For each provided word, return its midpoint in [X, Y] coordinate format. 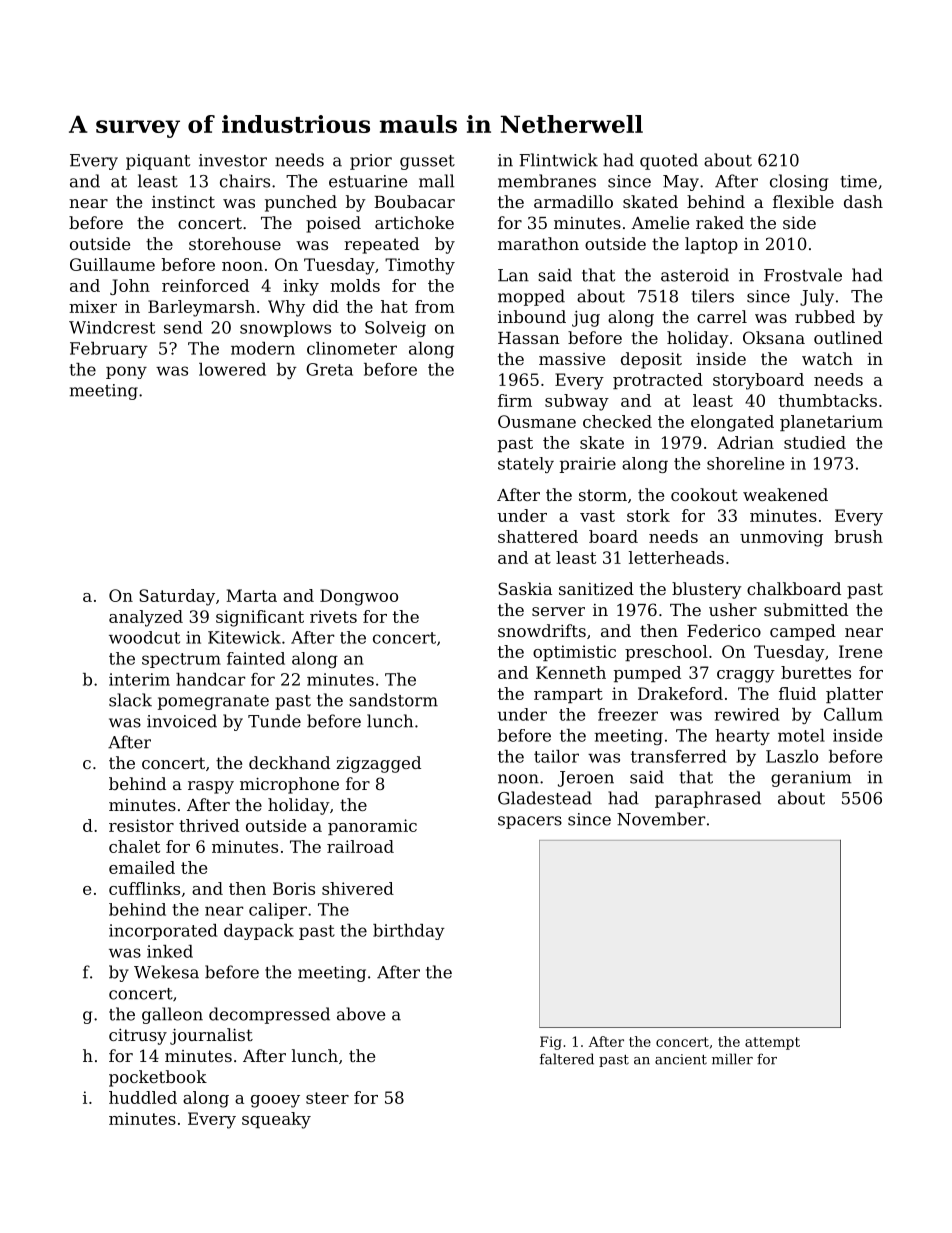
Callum [853, 714]
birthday [409, 932]
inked [170, 951]
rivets [333, 616]
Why [286, 308]
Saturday [177, 597]
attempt [772, 1043]
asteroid [695, 275]
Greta [329, 369]
